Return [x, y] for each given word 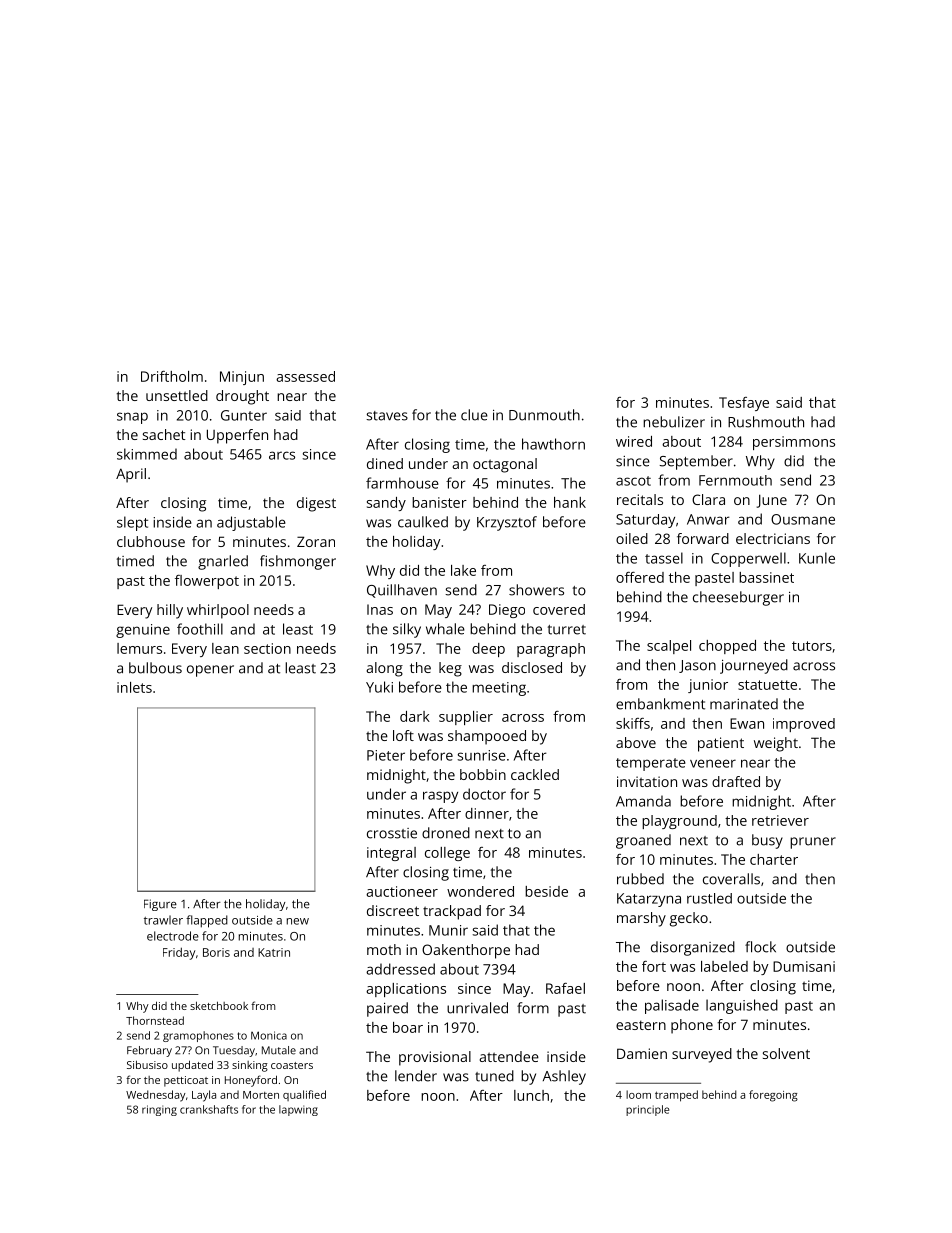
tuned [494, 1076]
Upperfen [237, 436]
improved [804, 725]
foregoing [773, 1096]
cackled [535, 774]
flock [760, 947]
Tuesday [234, 1051]
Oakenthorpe [466, 951]
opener [210, 671]
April [131, 475]
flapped [207, 921]
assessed [305, 376]
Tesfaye [744, 404]
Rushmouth [766, 422]
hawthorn [553, 444]
